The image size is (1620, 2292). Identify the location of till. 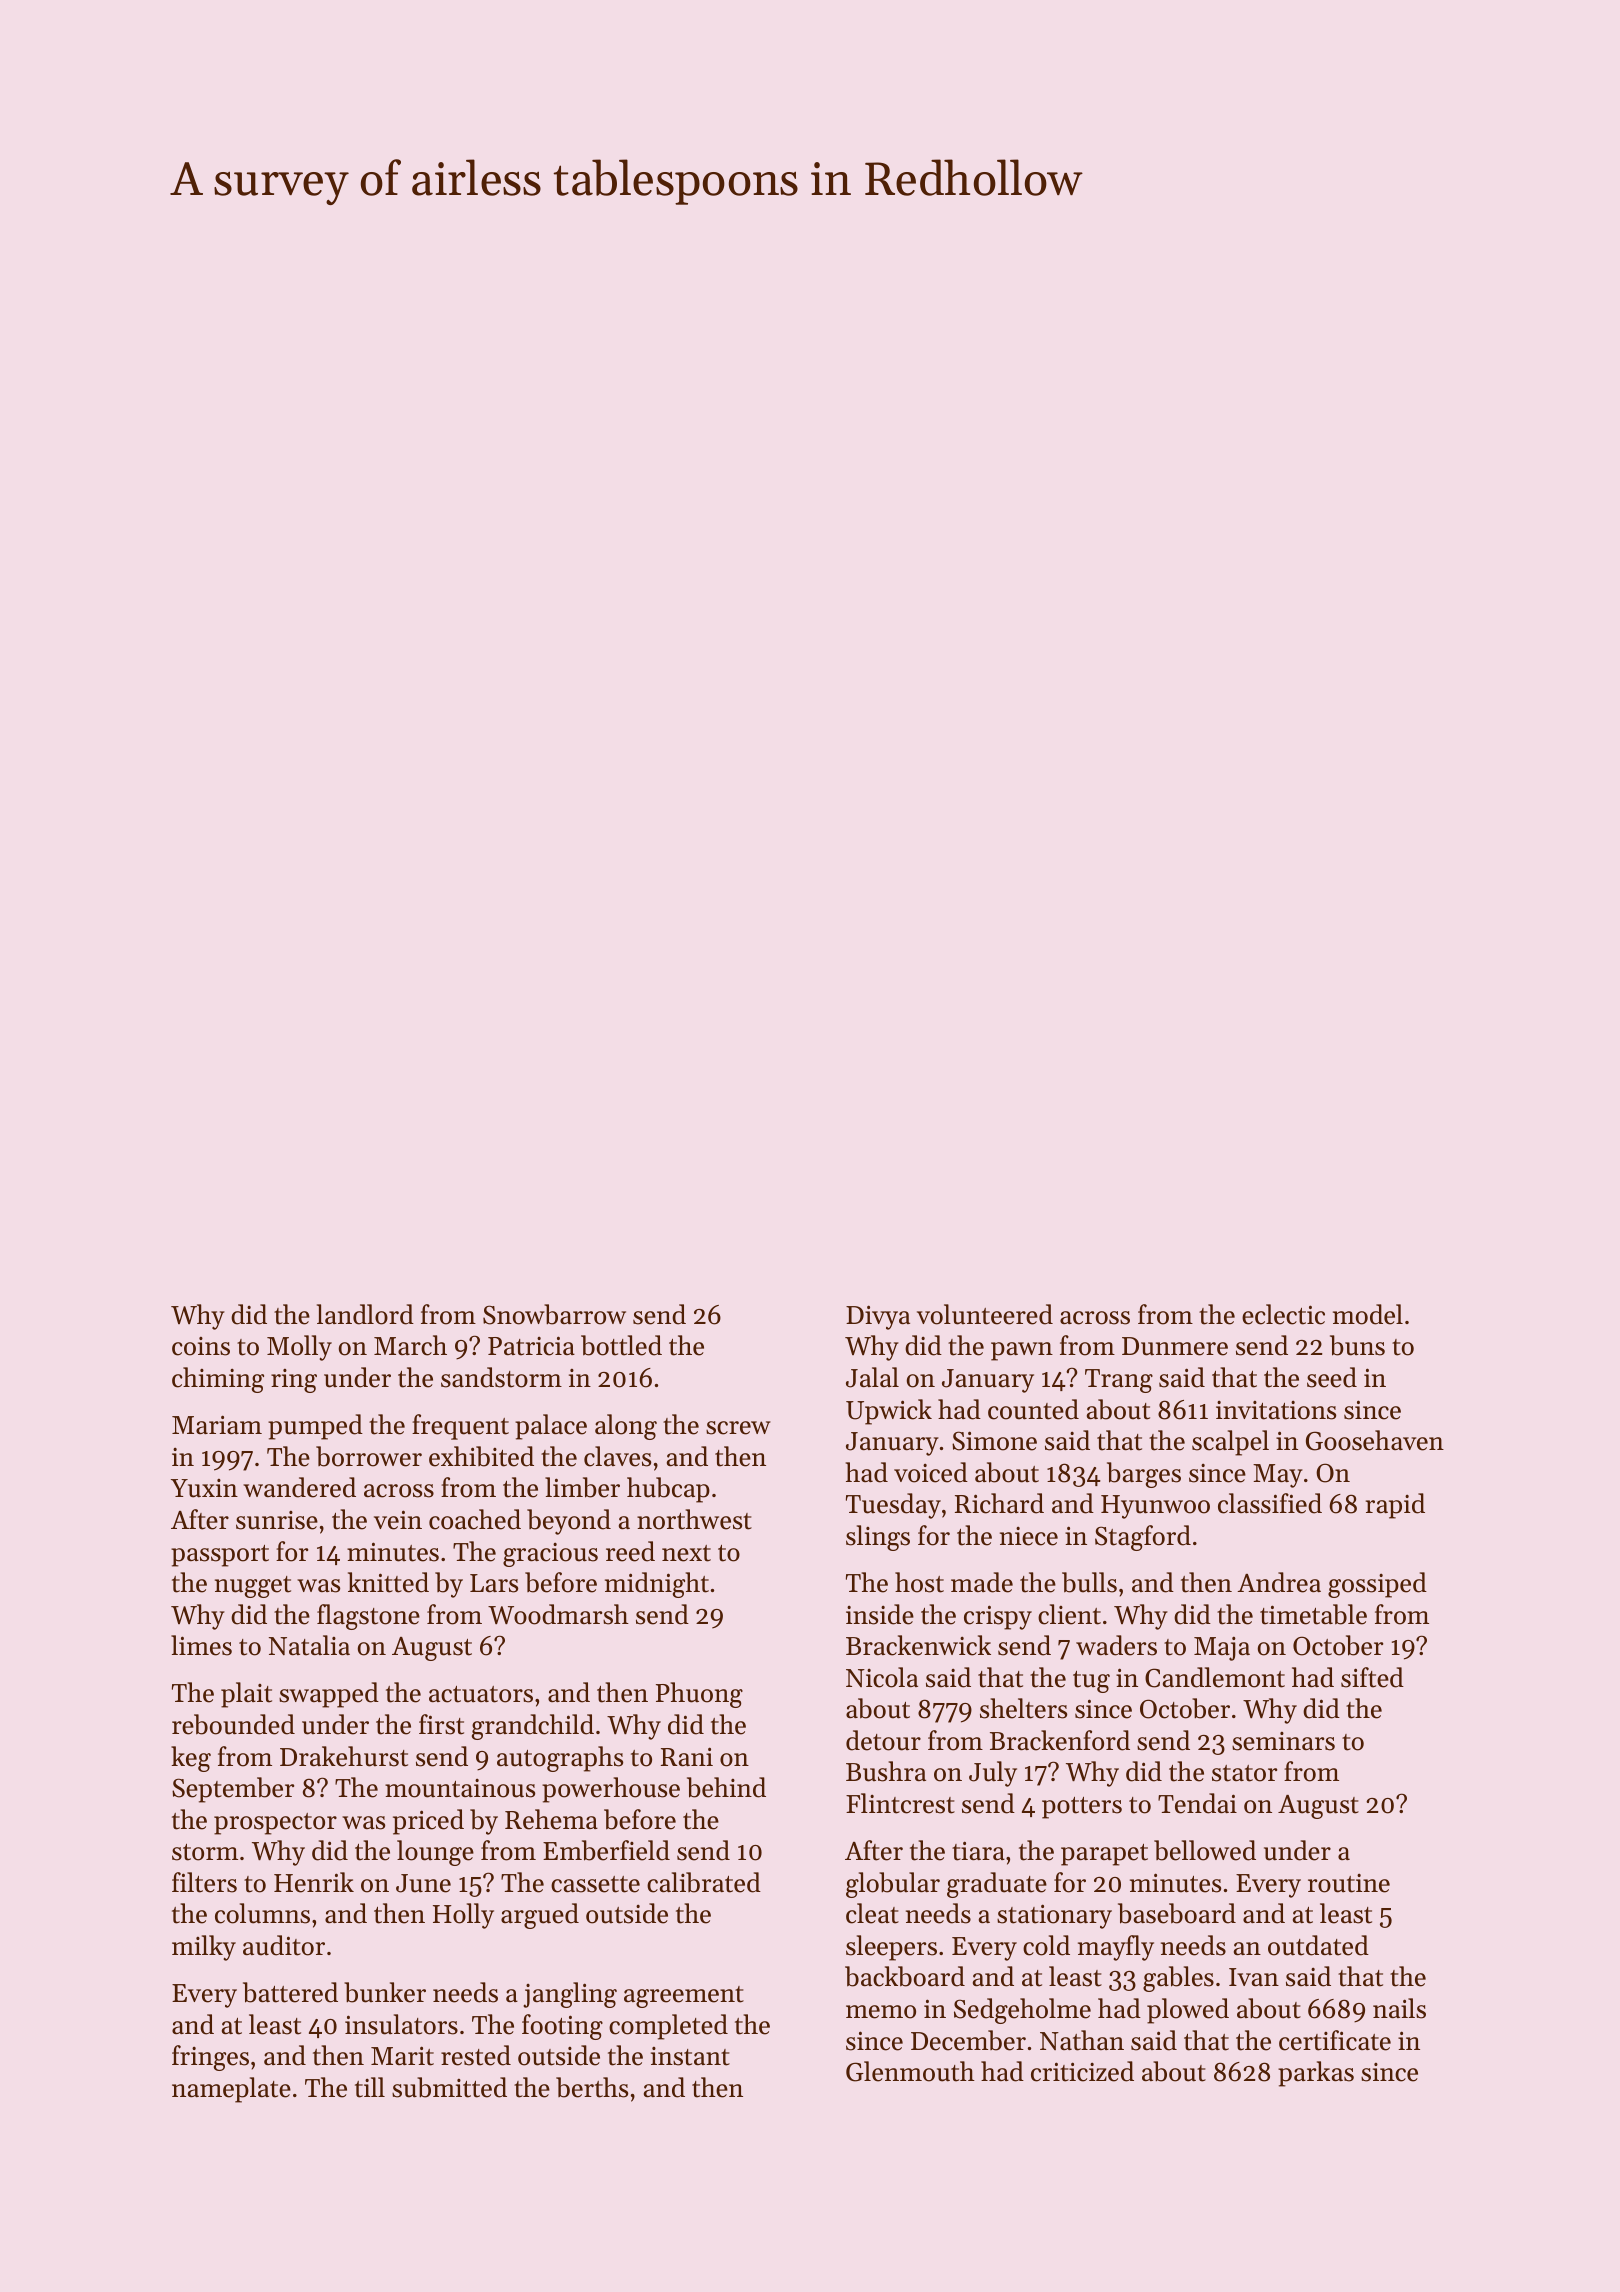
(370, 2087).
